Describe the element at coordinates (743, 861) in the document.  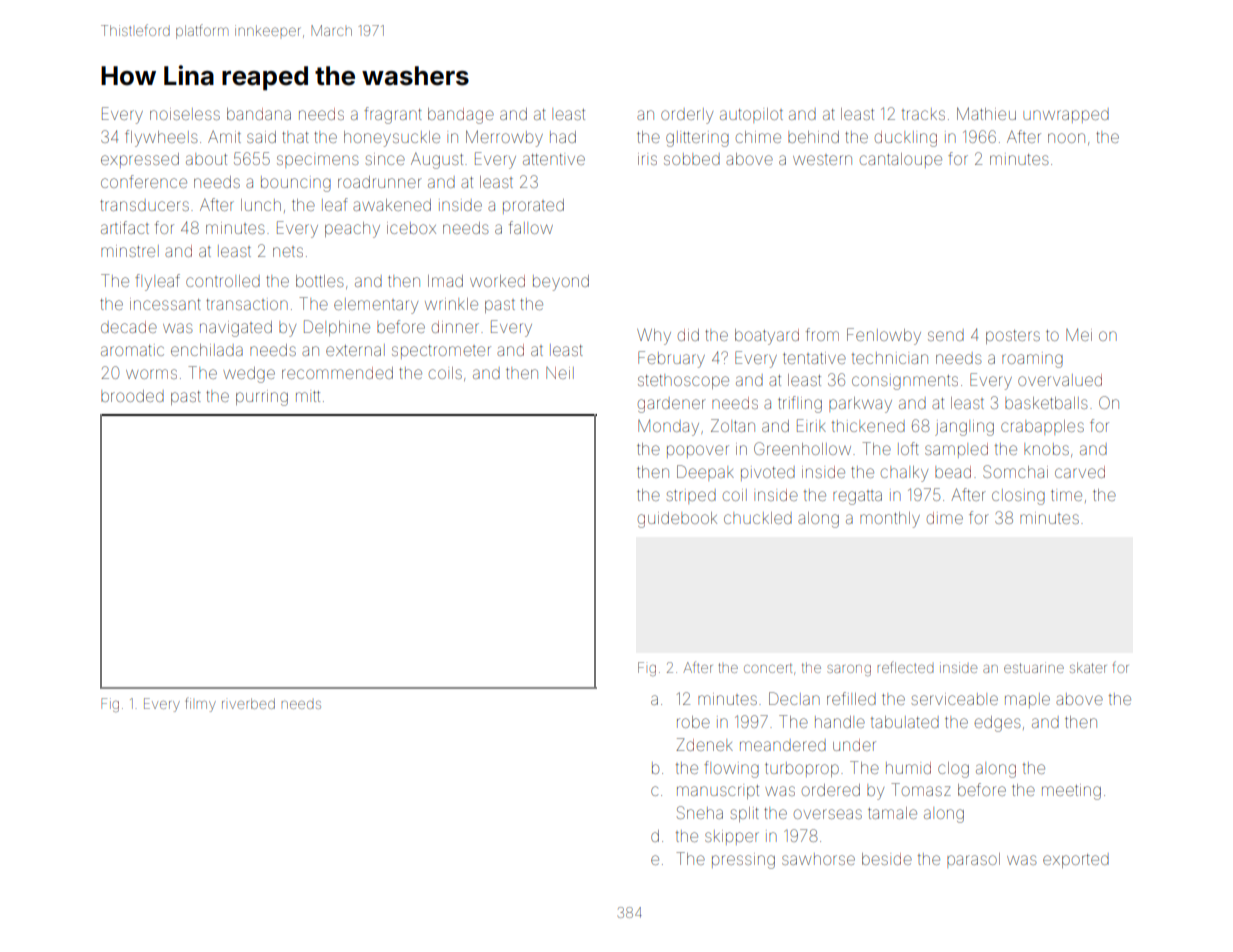
I see `pressing` at that location.
